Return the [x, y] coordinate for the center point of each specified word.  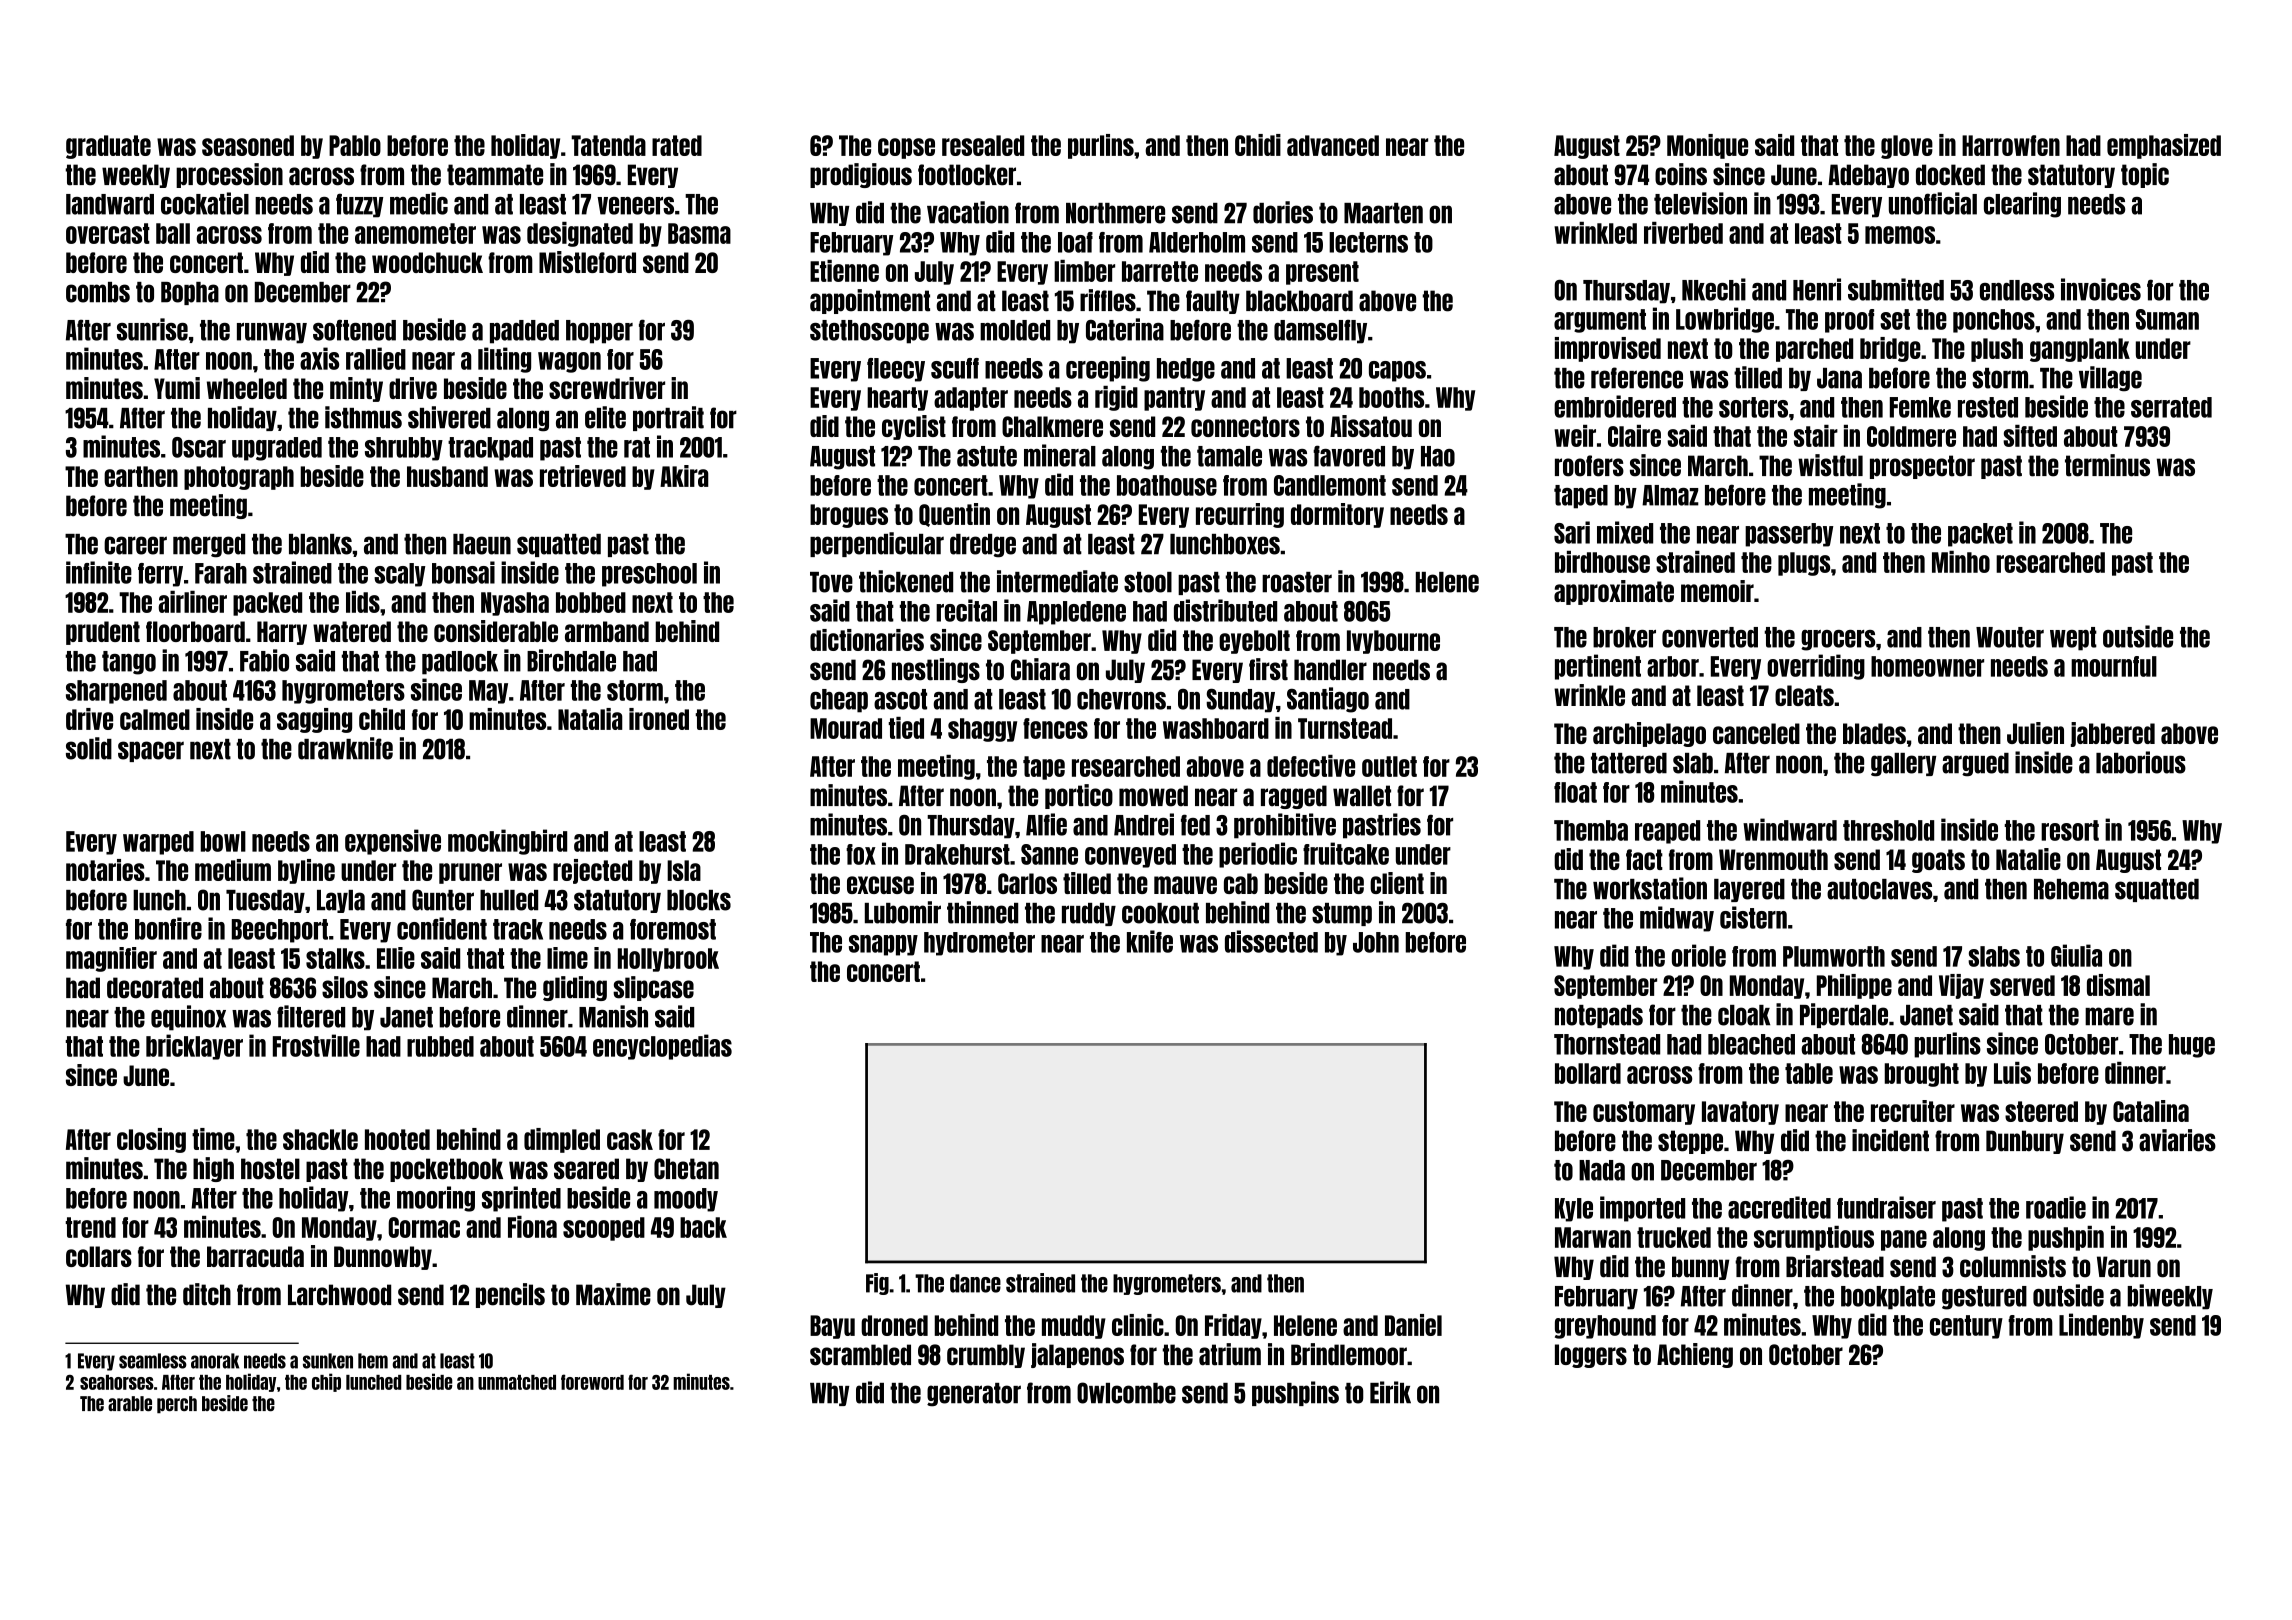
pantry [1174, 399]
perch [177, 1405]
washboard [1216, 728]
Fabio [264, 660]
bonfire [168, 928]
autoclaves [1879, 889]
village [2110, 379]
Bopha [190, 293]
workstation [1650, 888]
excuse [880, 885]
